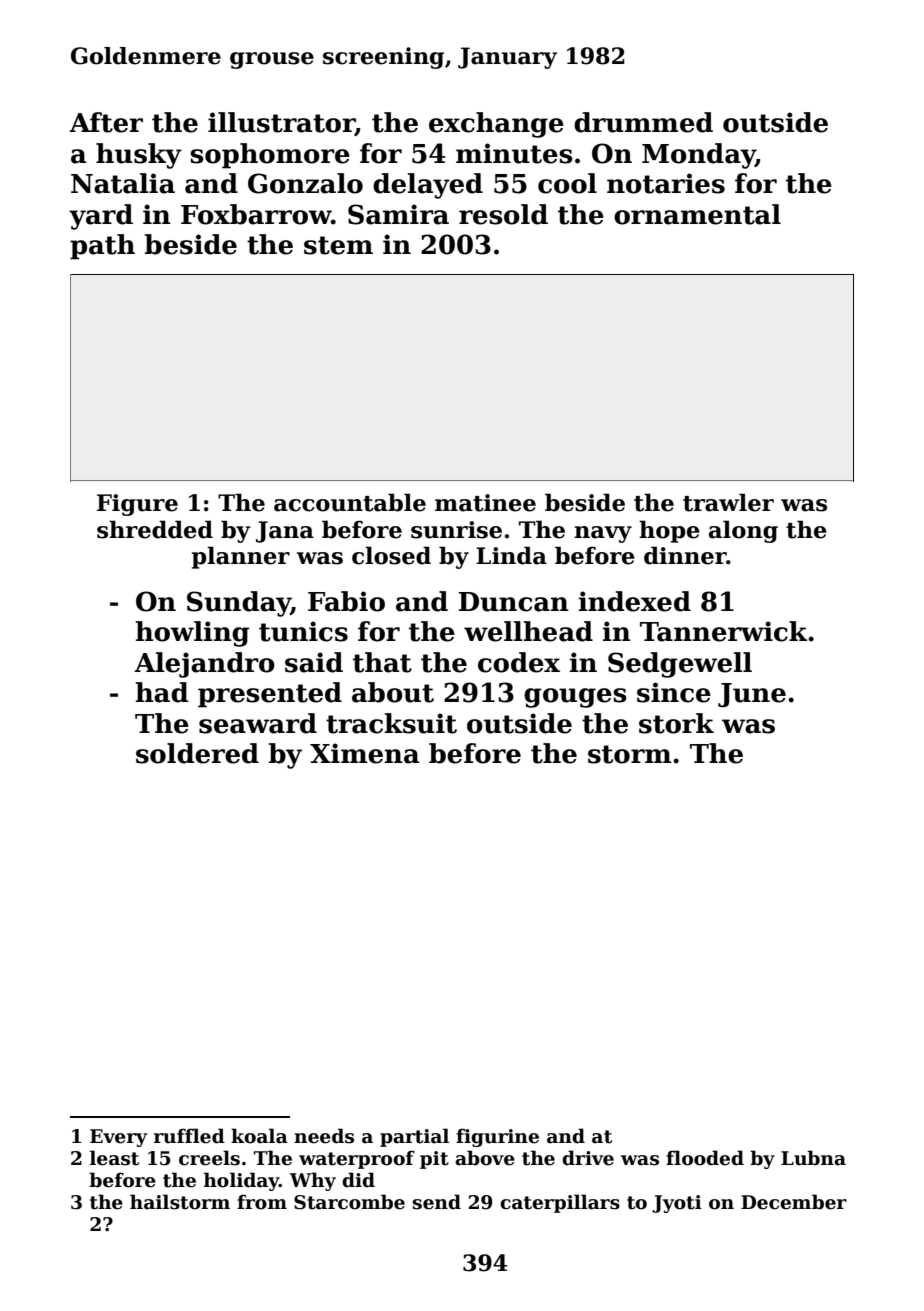  I want to click on Tannerwick, so click(723, 631).
